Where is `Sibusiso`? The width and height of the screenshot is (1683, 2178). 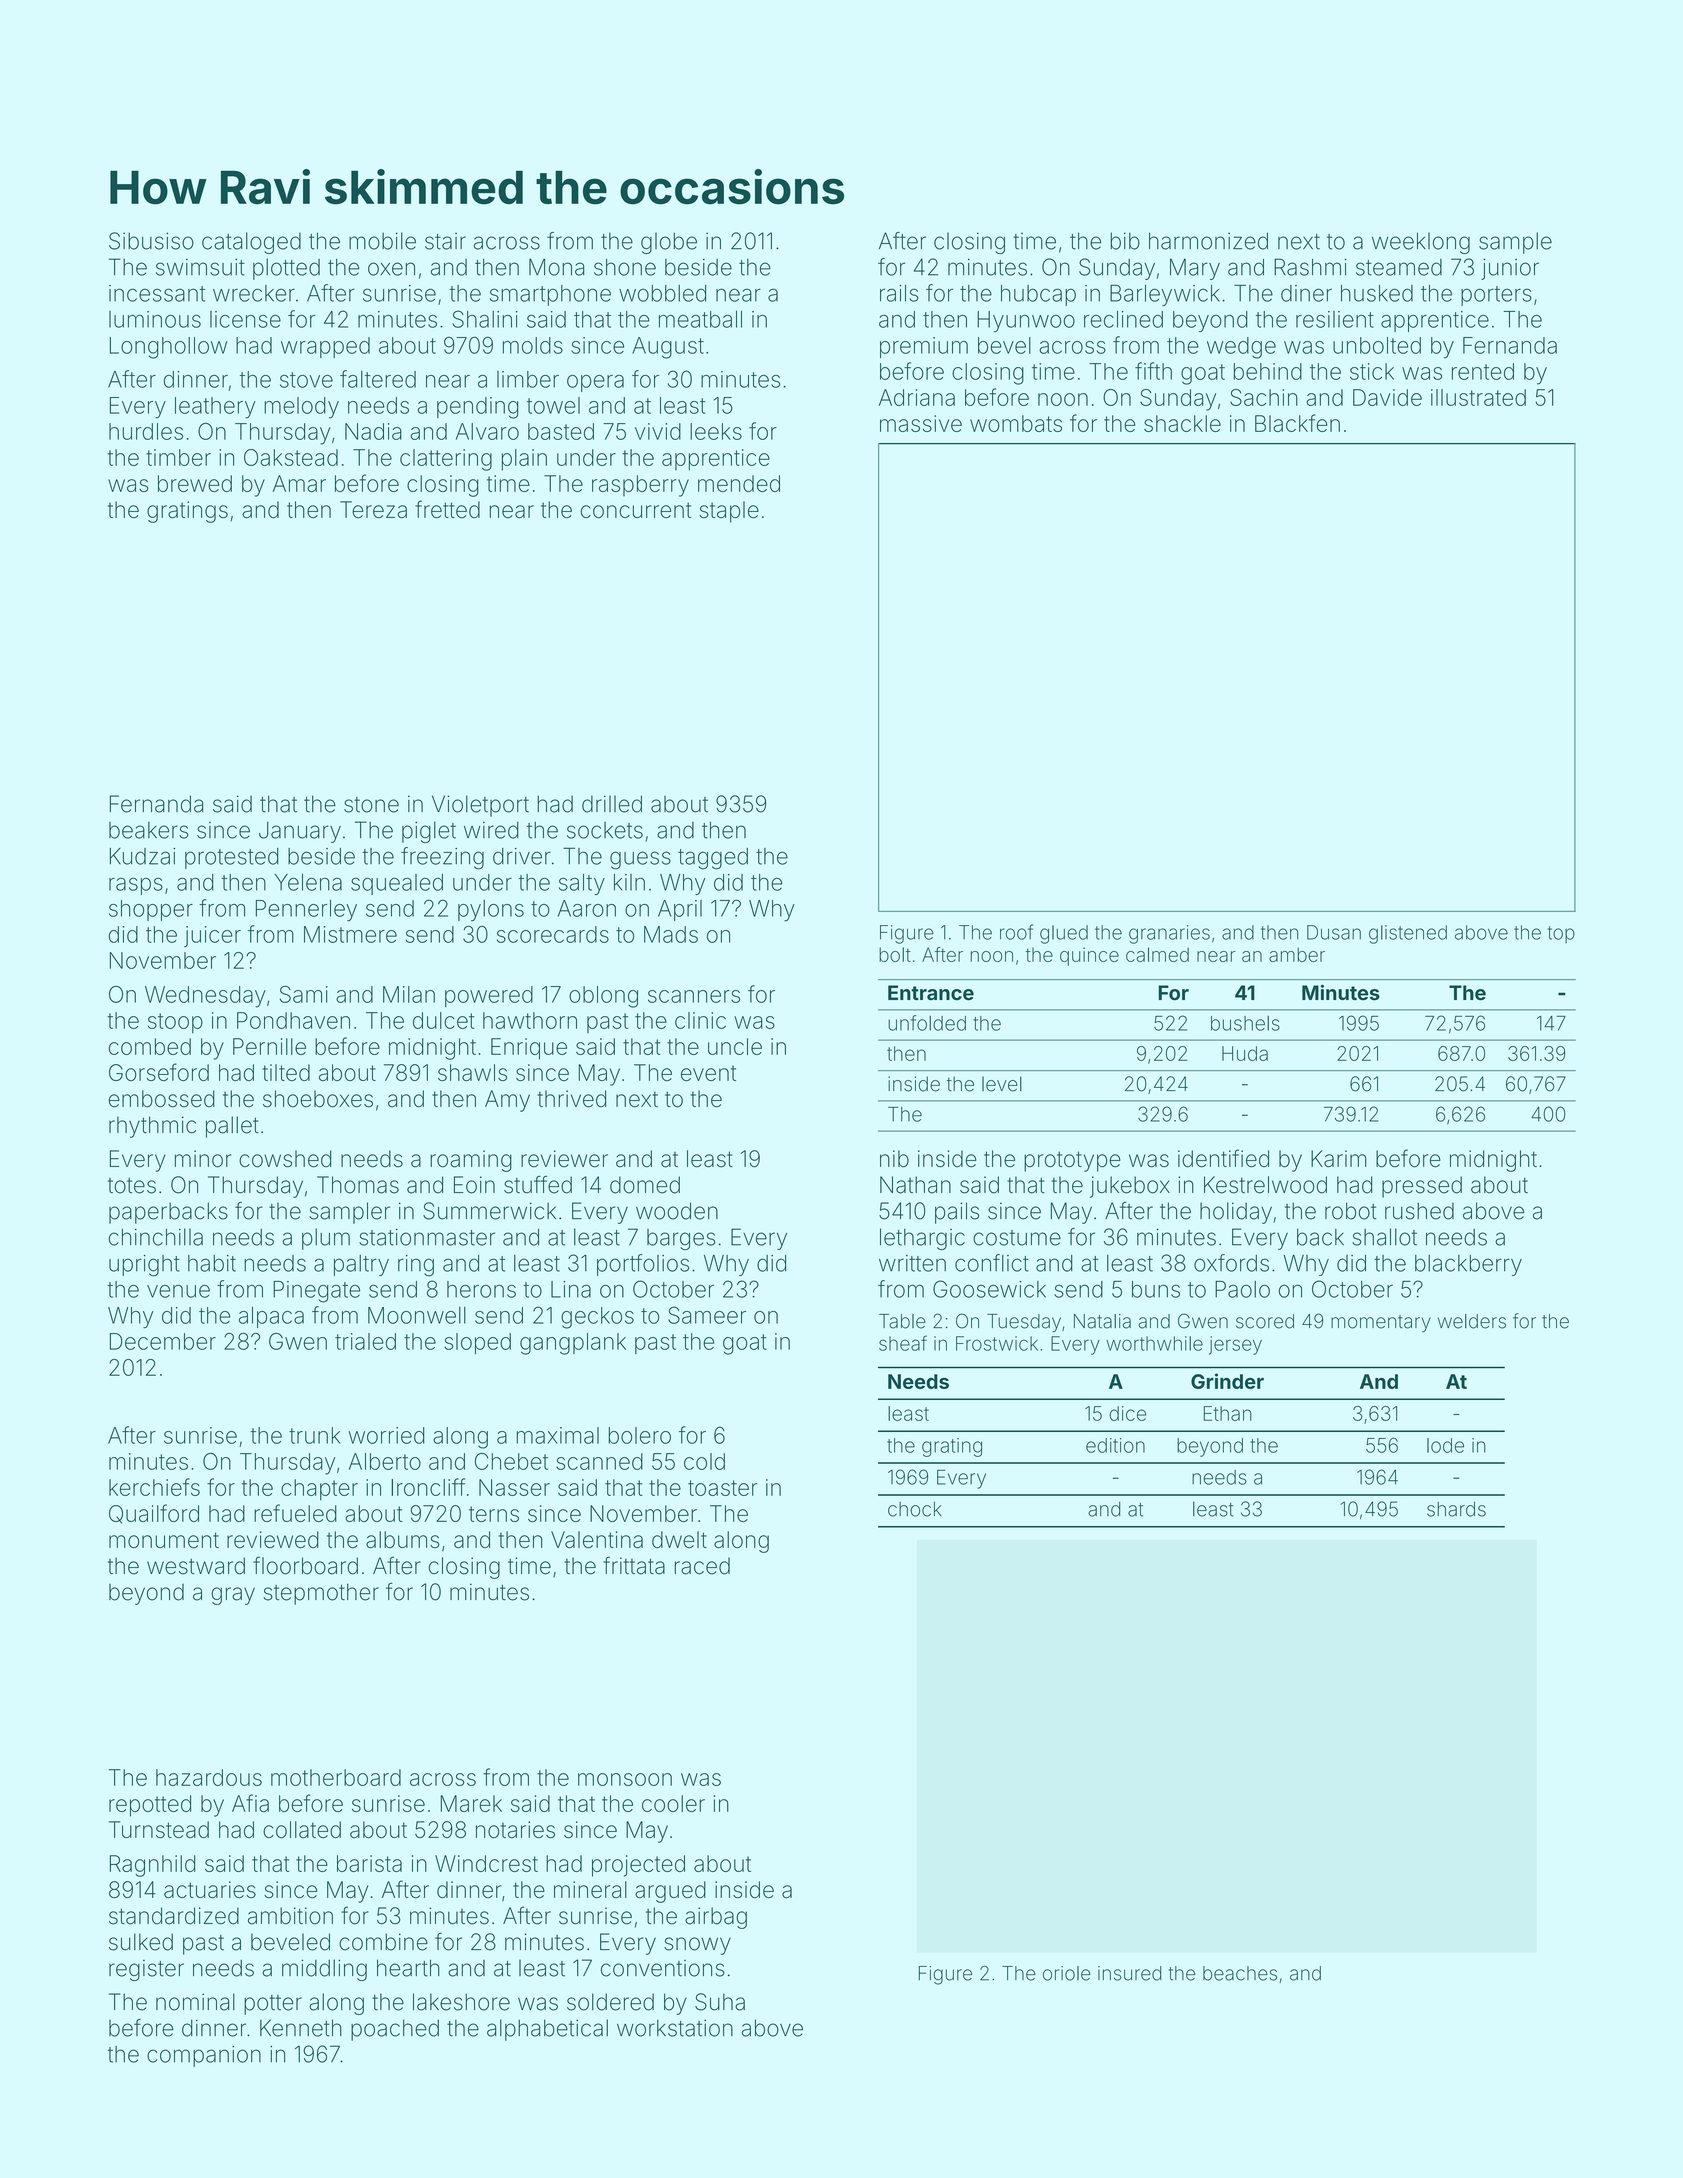
Sibusiso is located at coordinates (151, 241).
